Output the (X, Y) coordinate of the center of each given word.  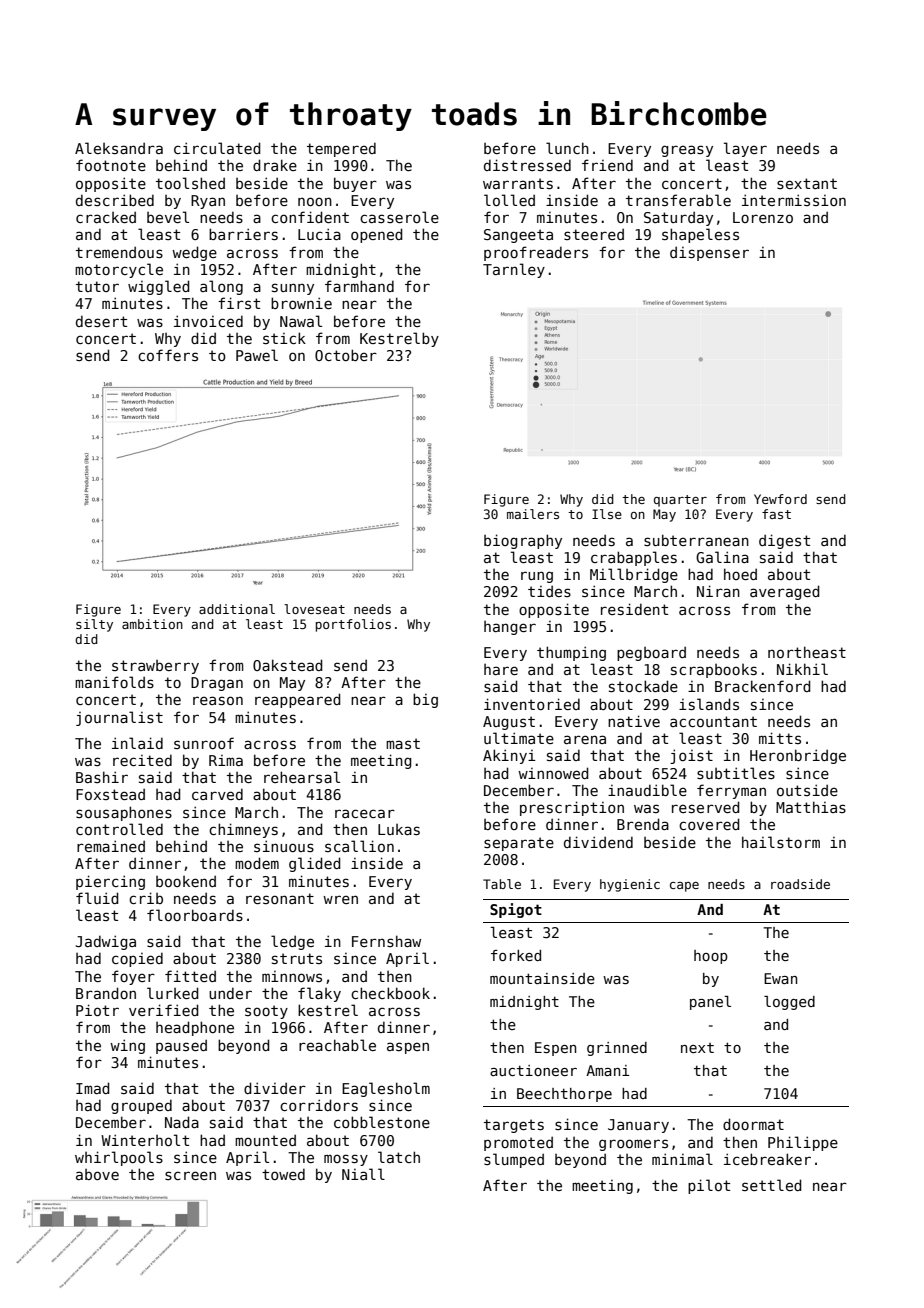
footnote (111, 165)
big (425, 700)
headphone (195, 1028)
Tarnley (514, 270)
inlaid (137, 743)
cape (684, 887)
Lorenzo (763, 217)
